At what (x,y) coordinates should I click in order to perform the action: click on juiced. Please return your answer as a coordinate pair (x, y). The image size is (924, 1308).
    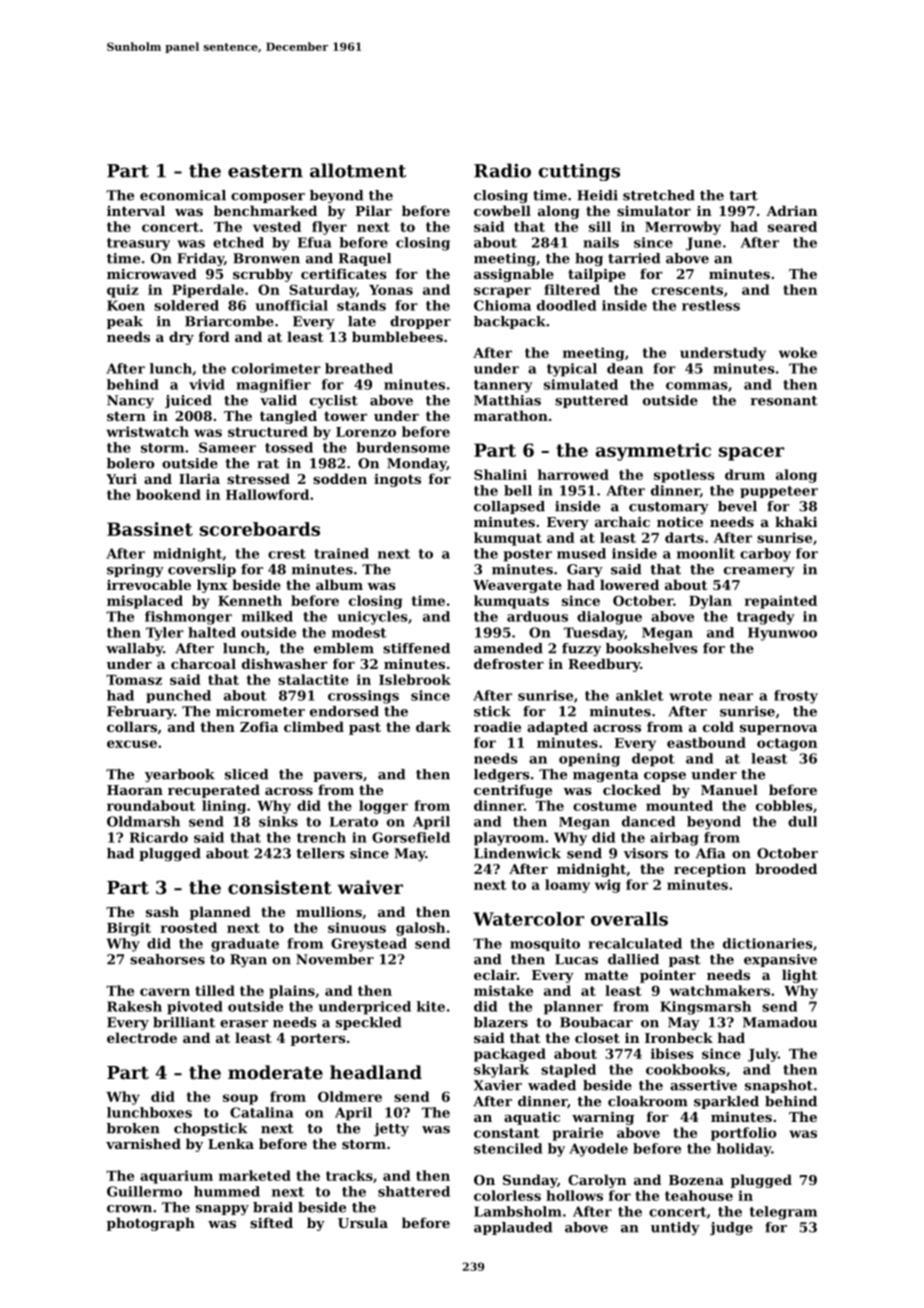
    Looking at the image, I should click on (188, 401).
